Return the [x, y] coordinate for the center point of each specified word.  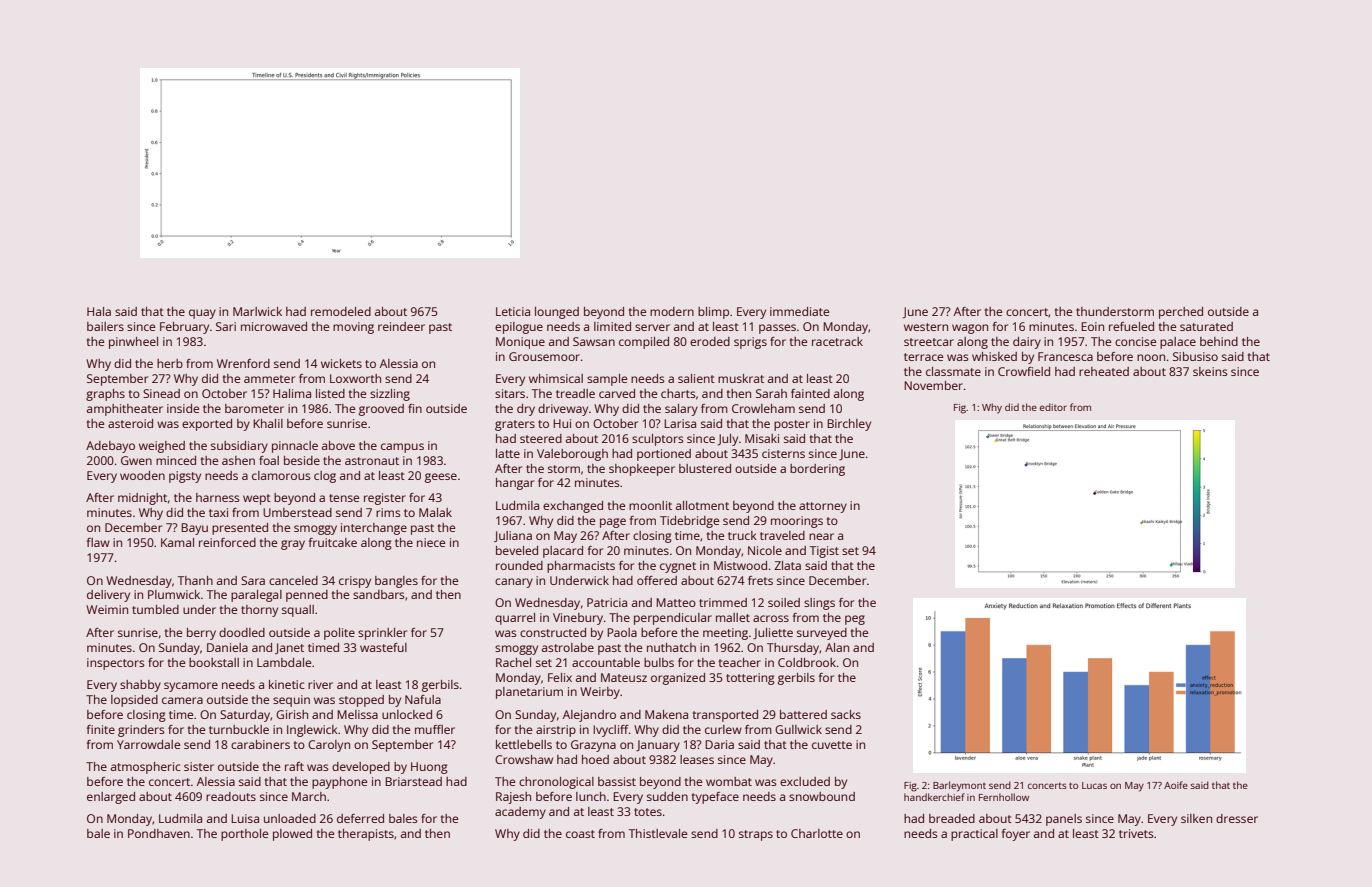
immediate [799, 311]
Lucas [1094, 785]
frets [760, 580]
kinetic [287, 684]
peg [855, 620]
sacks [846, 714]
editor [1053, 407]
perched [1181, 313]
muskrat [741, 378]
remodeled [341, 311]
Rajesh [513, 798]
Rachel [513, 662]
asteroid [130, 423]
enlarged [111, 798]
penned [307, 596]
